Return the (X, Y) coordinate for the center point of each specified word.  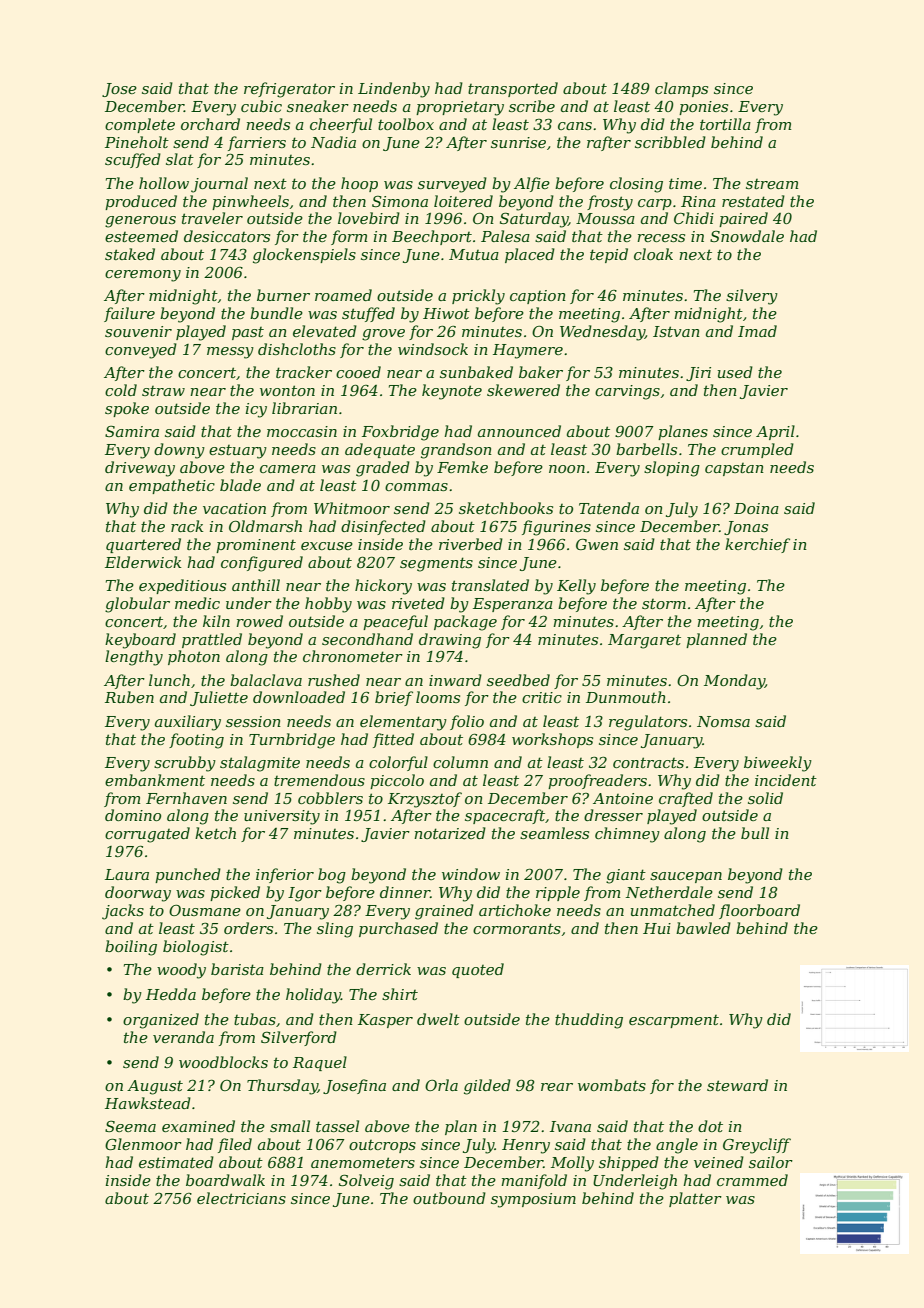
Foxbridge (400, 433)
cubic (261, 106)
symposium (533, 1200)
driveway (140, 469)
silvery (752, 297)
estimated (176, 1162)
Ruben (129, 697)
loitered (463, 201)
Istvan (676, 331)
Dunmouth (626, 697)
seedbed (518, 680)
